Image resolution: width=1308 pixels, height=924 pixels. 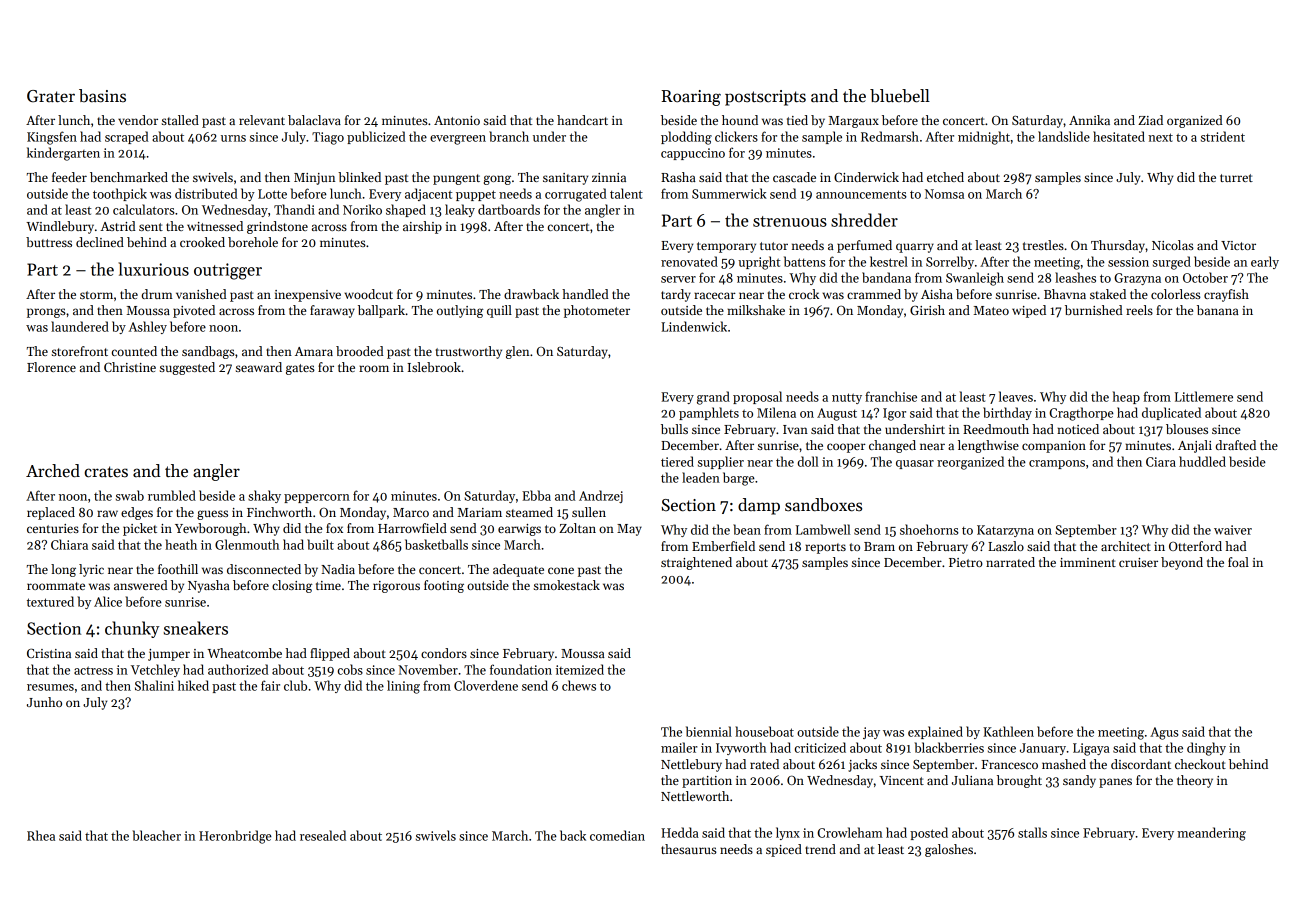 What do you see at coordinates (317, 498) in the screenshot?
I see `peppercorn` at bounding box center [317, 498].
